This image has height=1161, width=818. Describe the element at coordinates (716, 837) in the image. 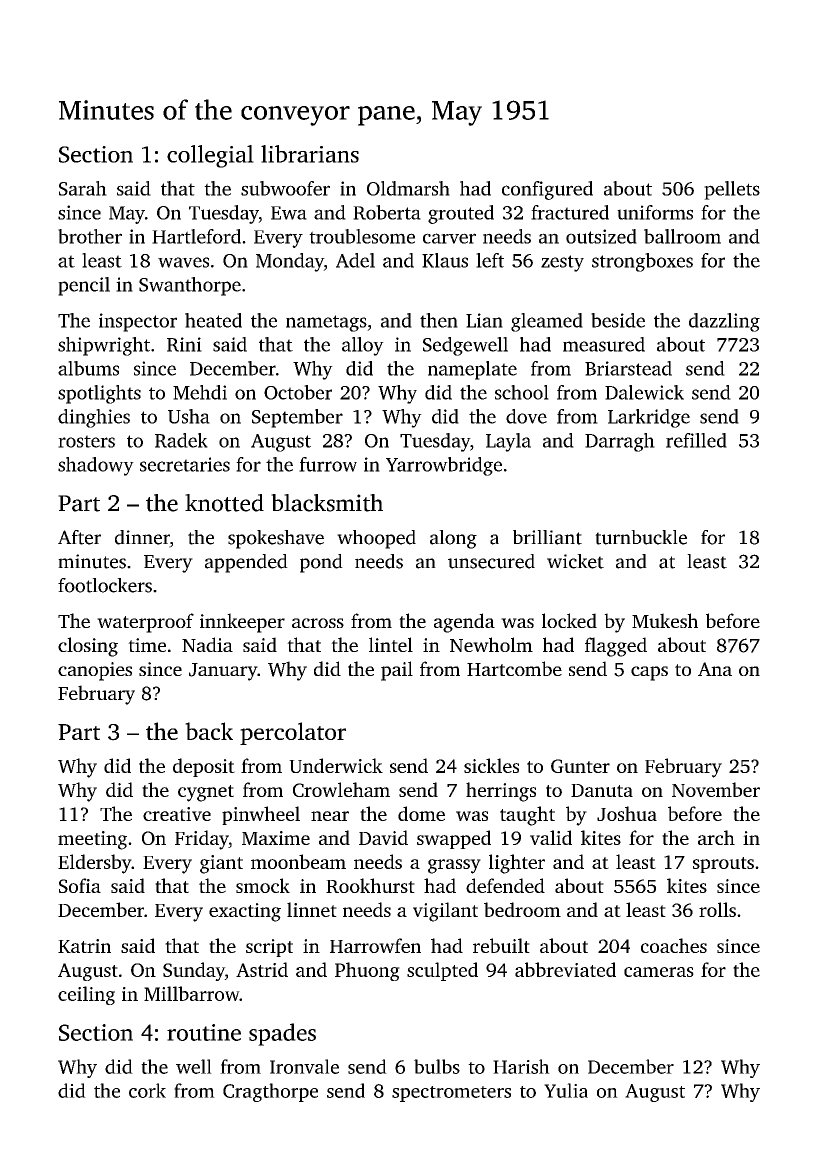

I see `arch` at that location.
